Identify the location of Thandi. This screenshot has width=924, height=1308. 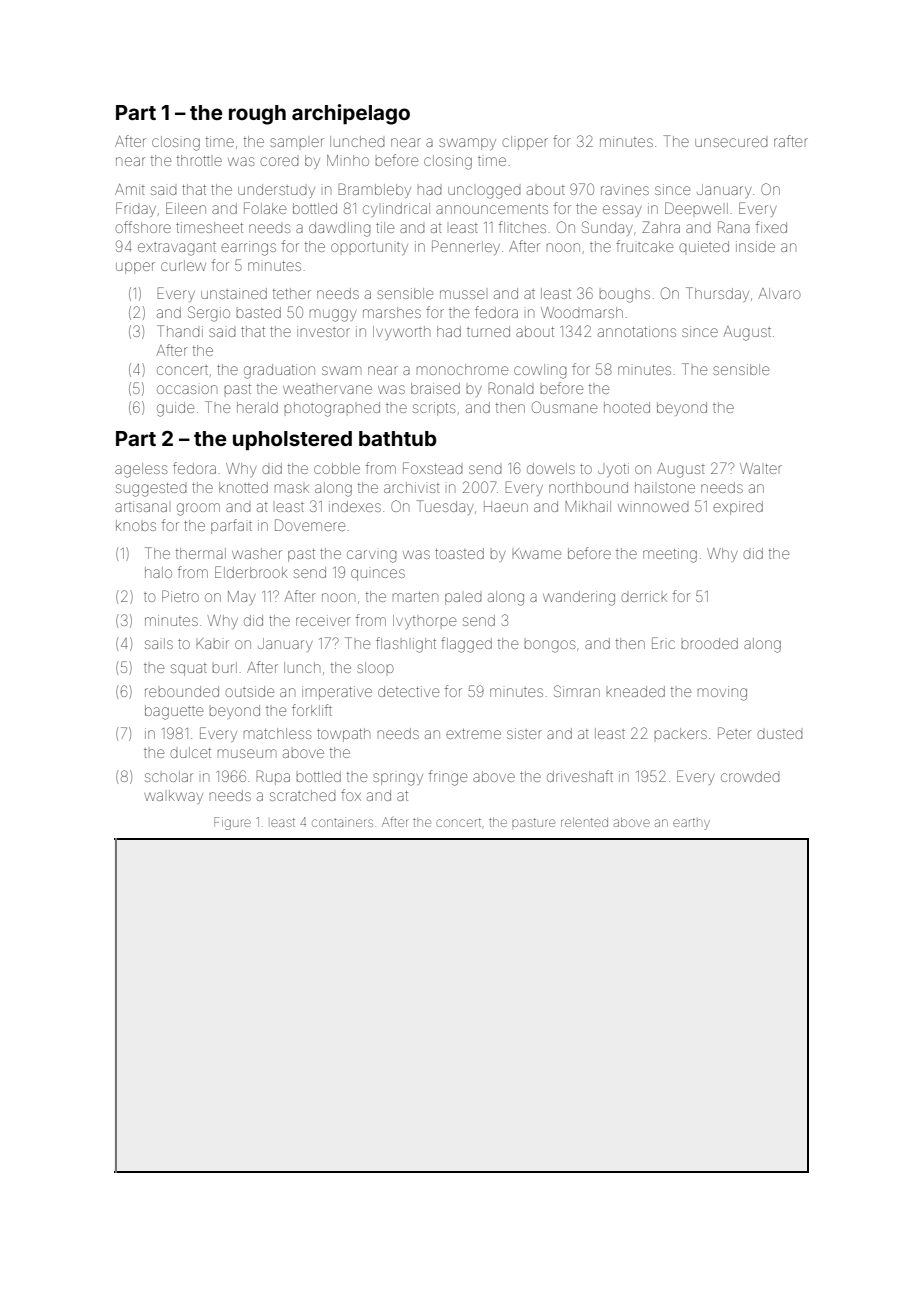
(180, 331).
